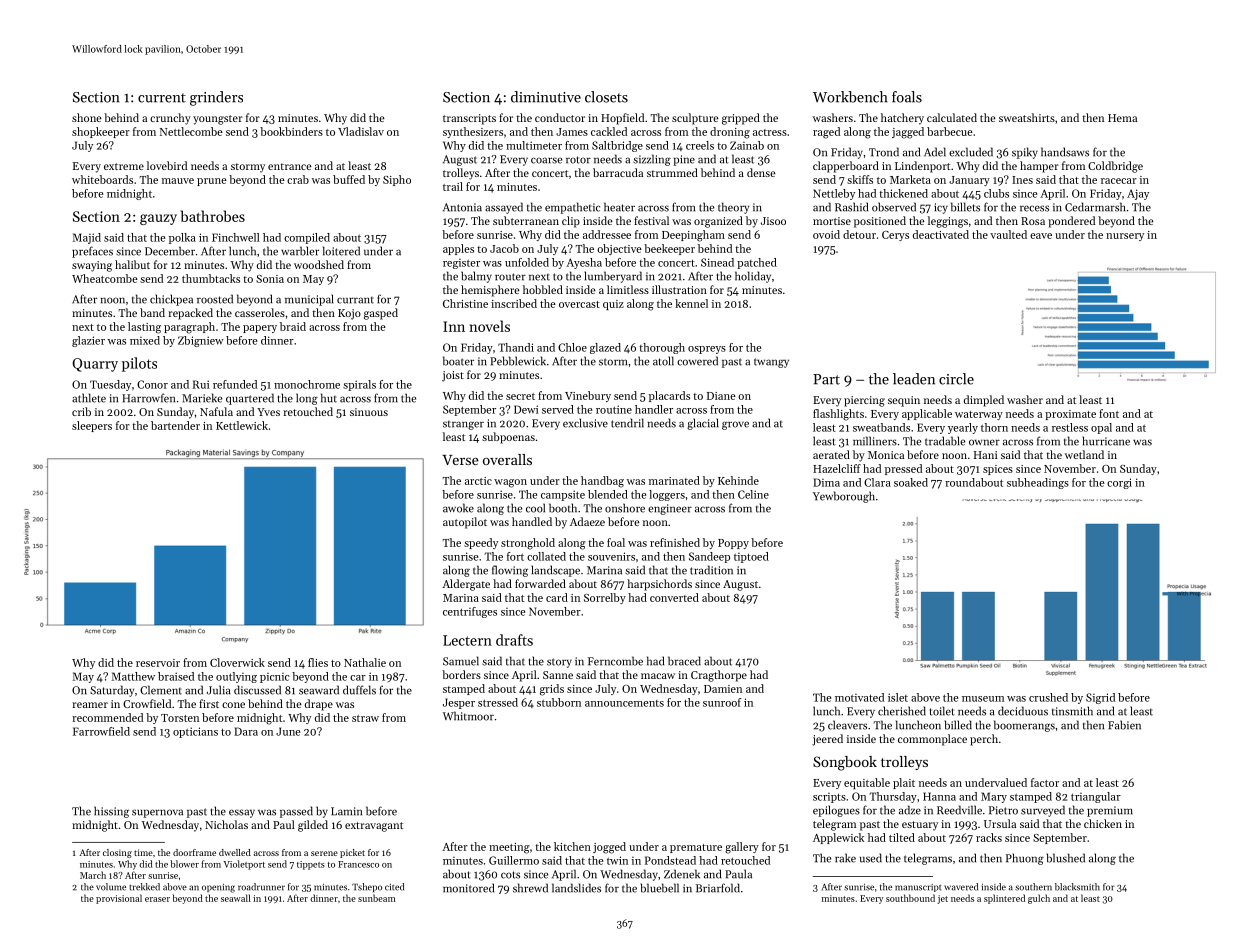  What do you see at coordinates (212, 182) in the page?
I see `prune` at bounding box center [212, 182].
